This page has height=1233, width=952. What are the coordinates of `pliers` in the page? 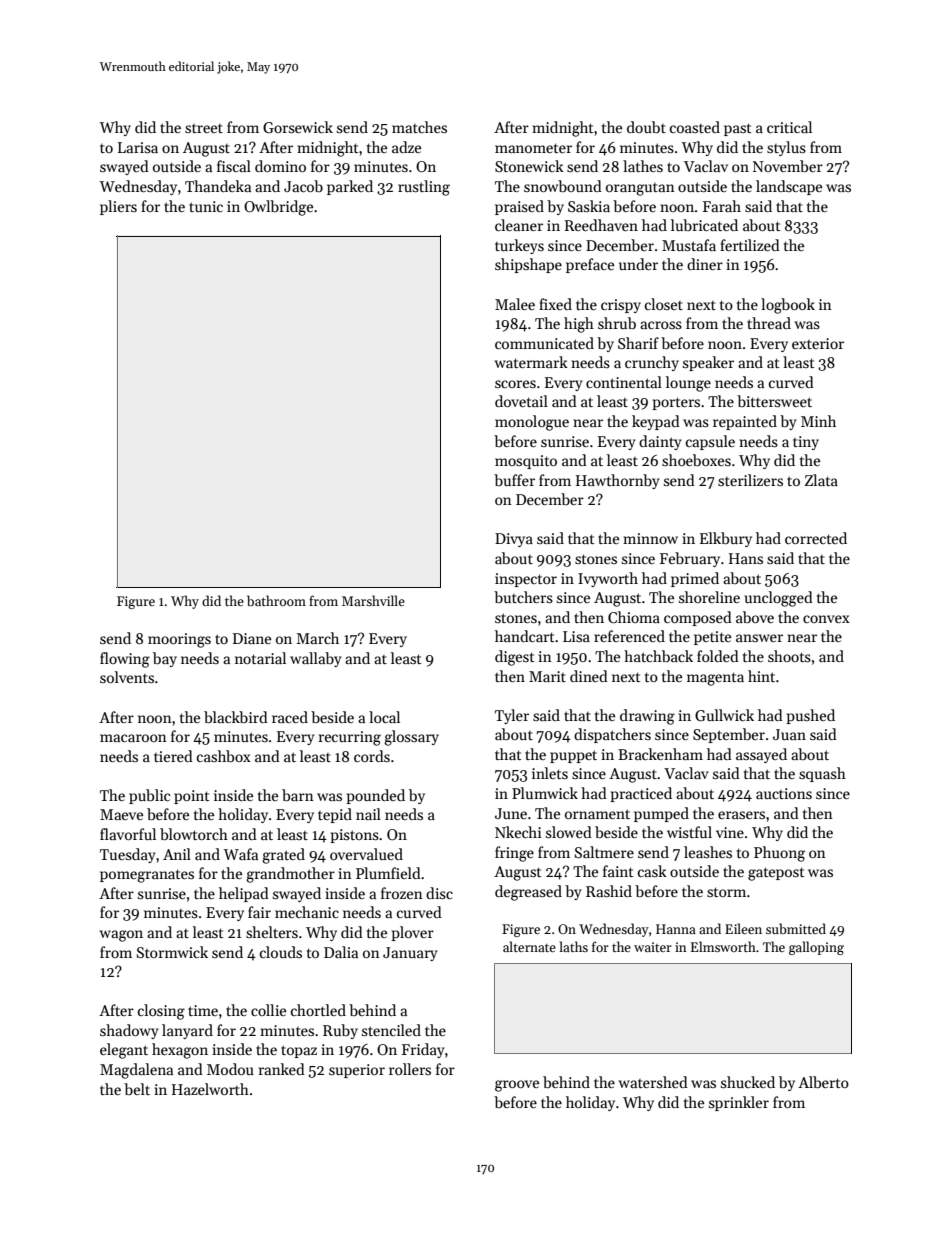 It's located at (118, 207).
